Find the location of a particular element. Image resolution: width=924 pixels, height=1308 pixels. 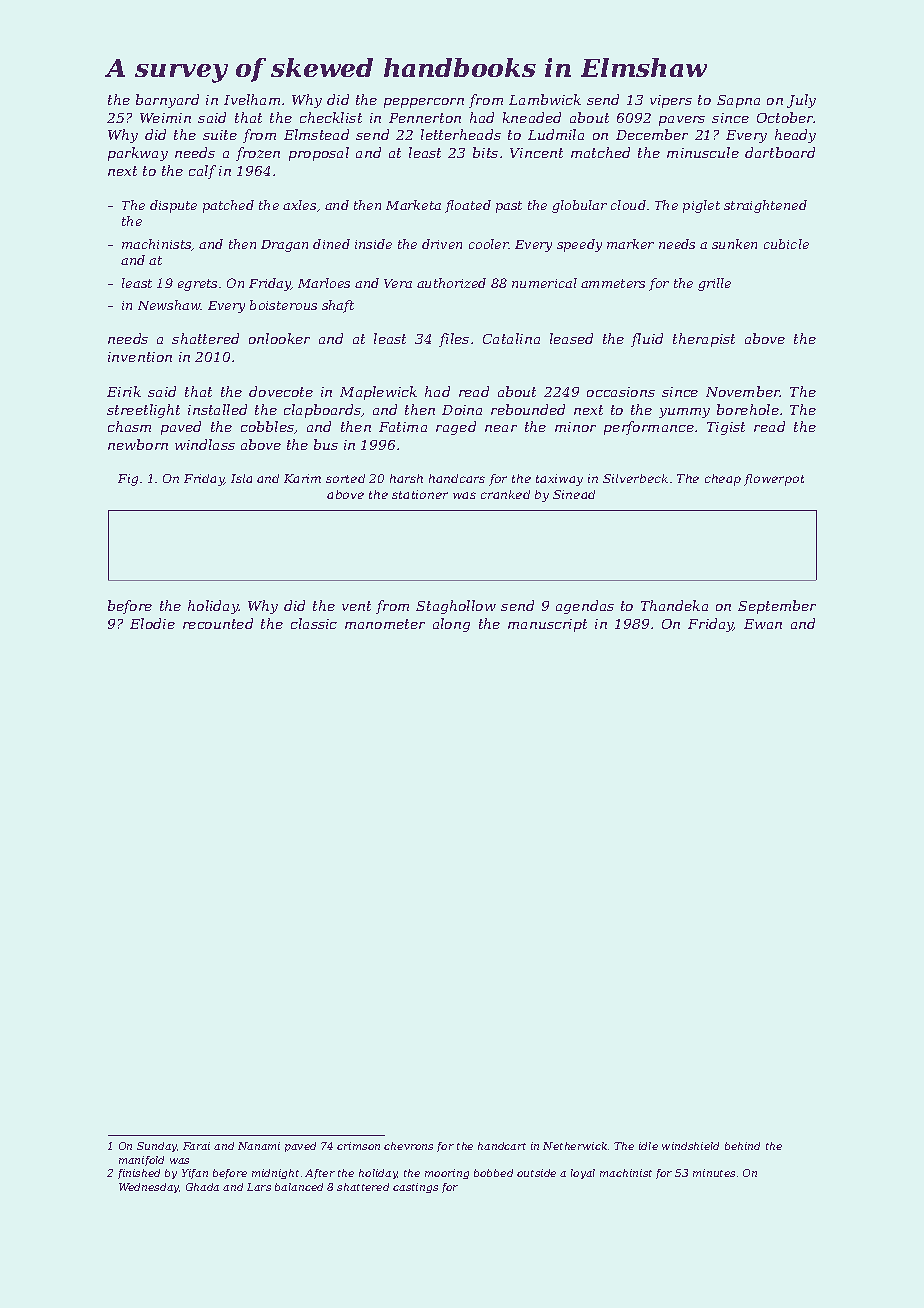

Nanami is located at coordinates (259, 1146).
